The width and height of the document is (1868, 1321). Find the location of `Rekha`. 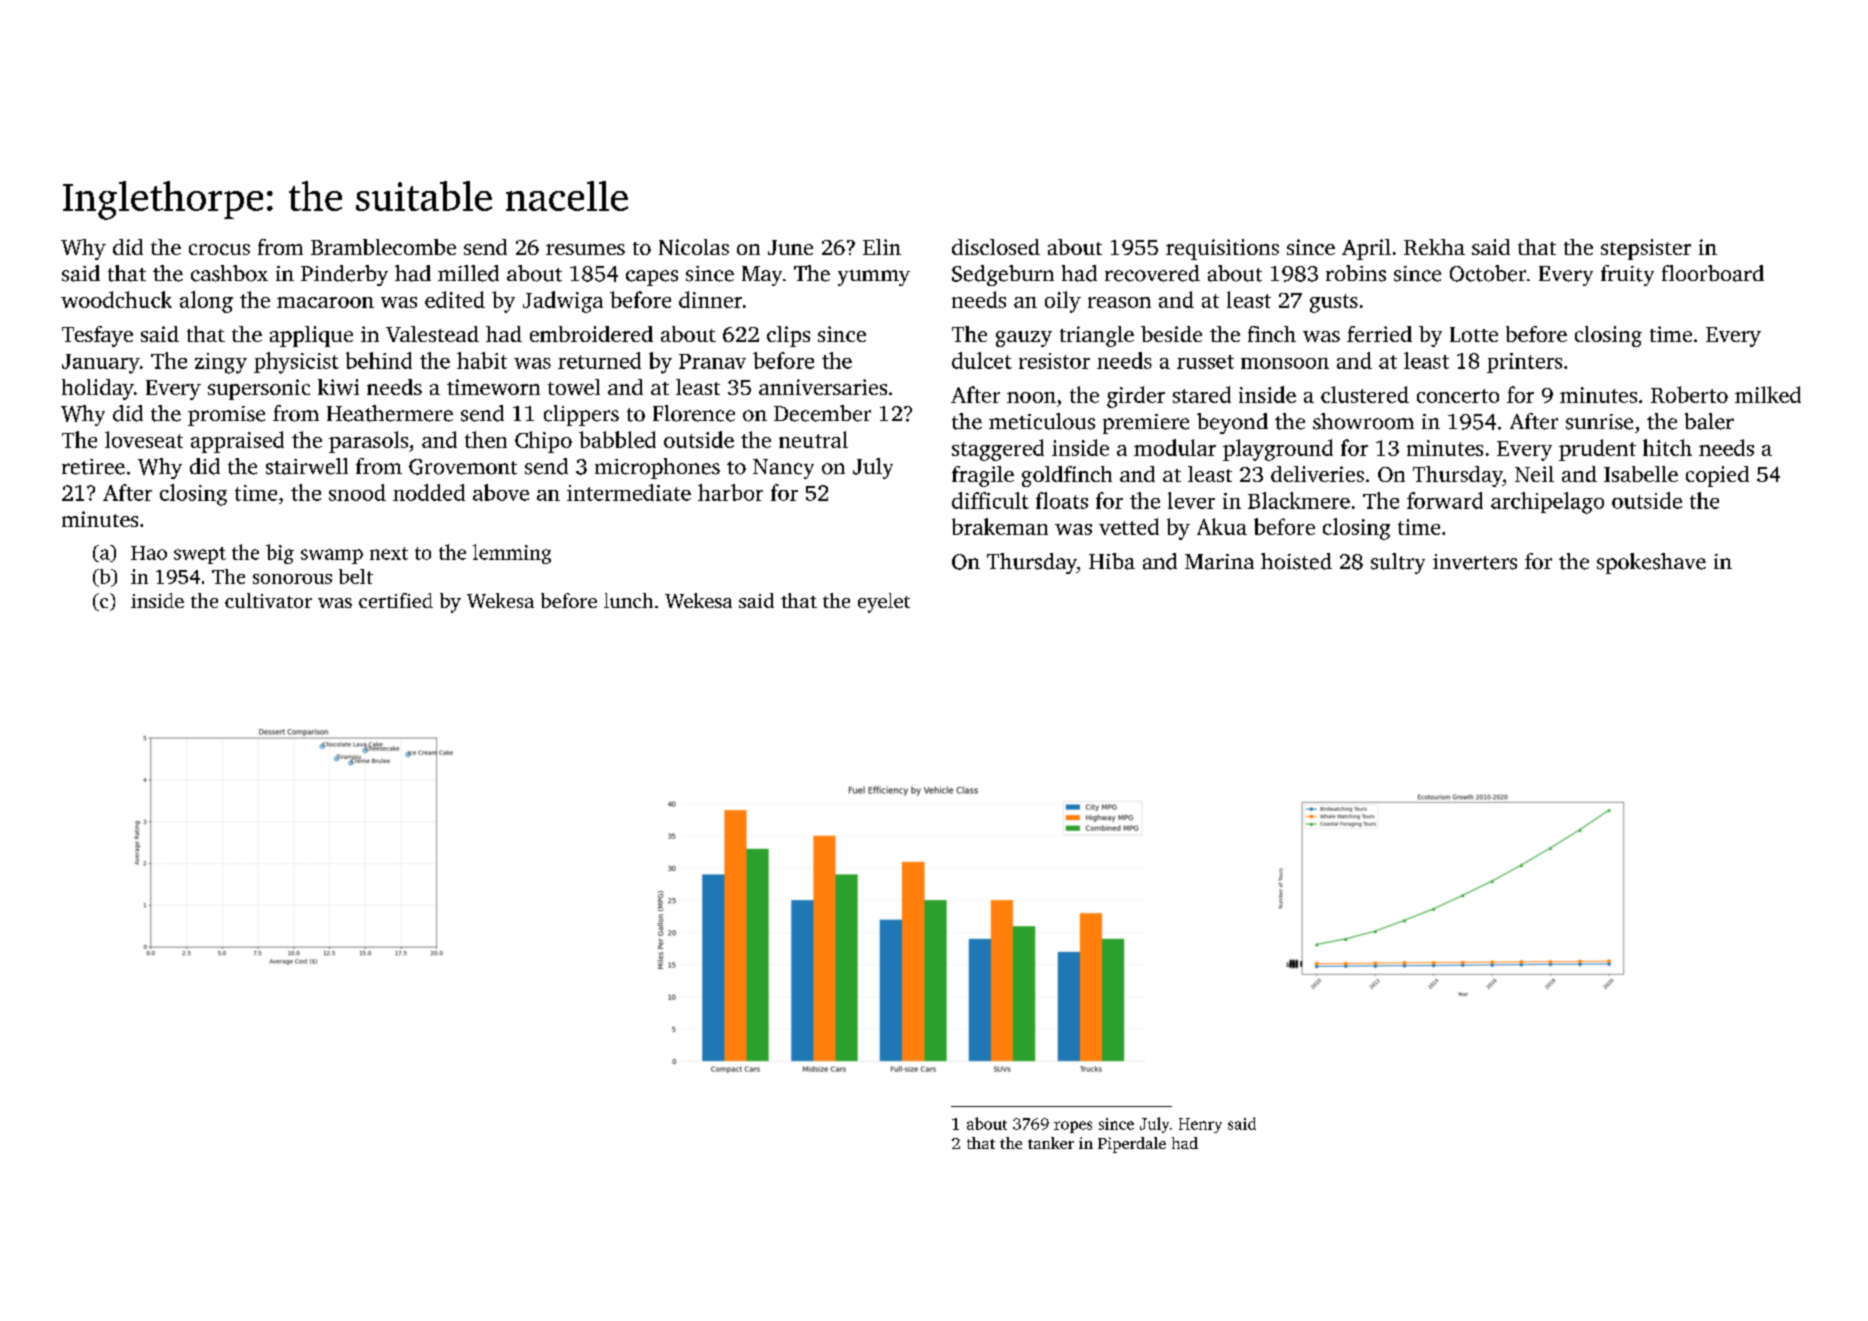

Rekha is located at coordinates (1434, 247).
